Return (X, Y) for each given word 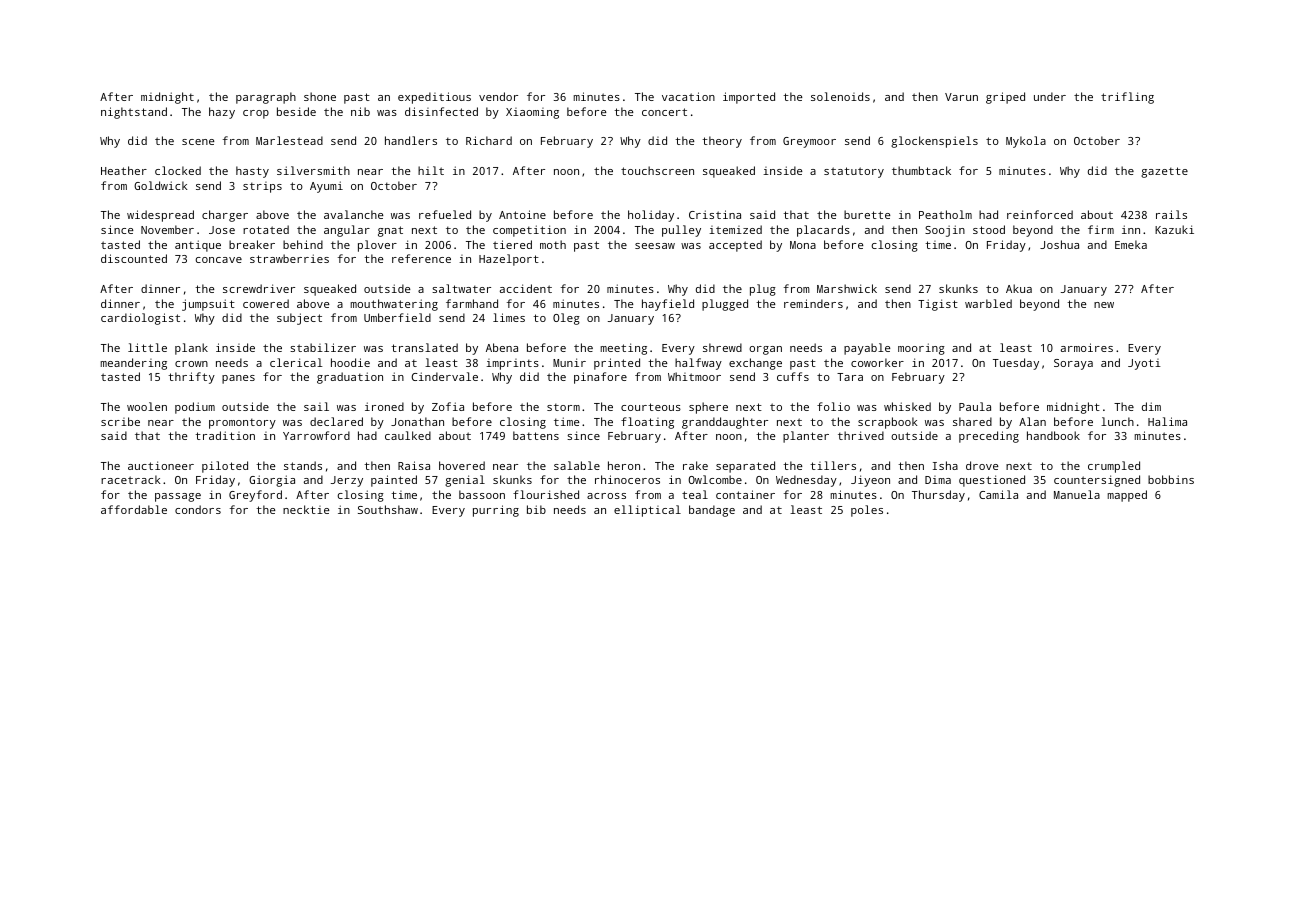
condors (198, 509)
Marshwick (847, 288)
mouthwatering (394, 305)
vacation (688, 96)
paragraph (266, 98)
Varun (961, 97)
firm (1101, 229)
